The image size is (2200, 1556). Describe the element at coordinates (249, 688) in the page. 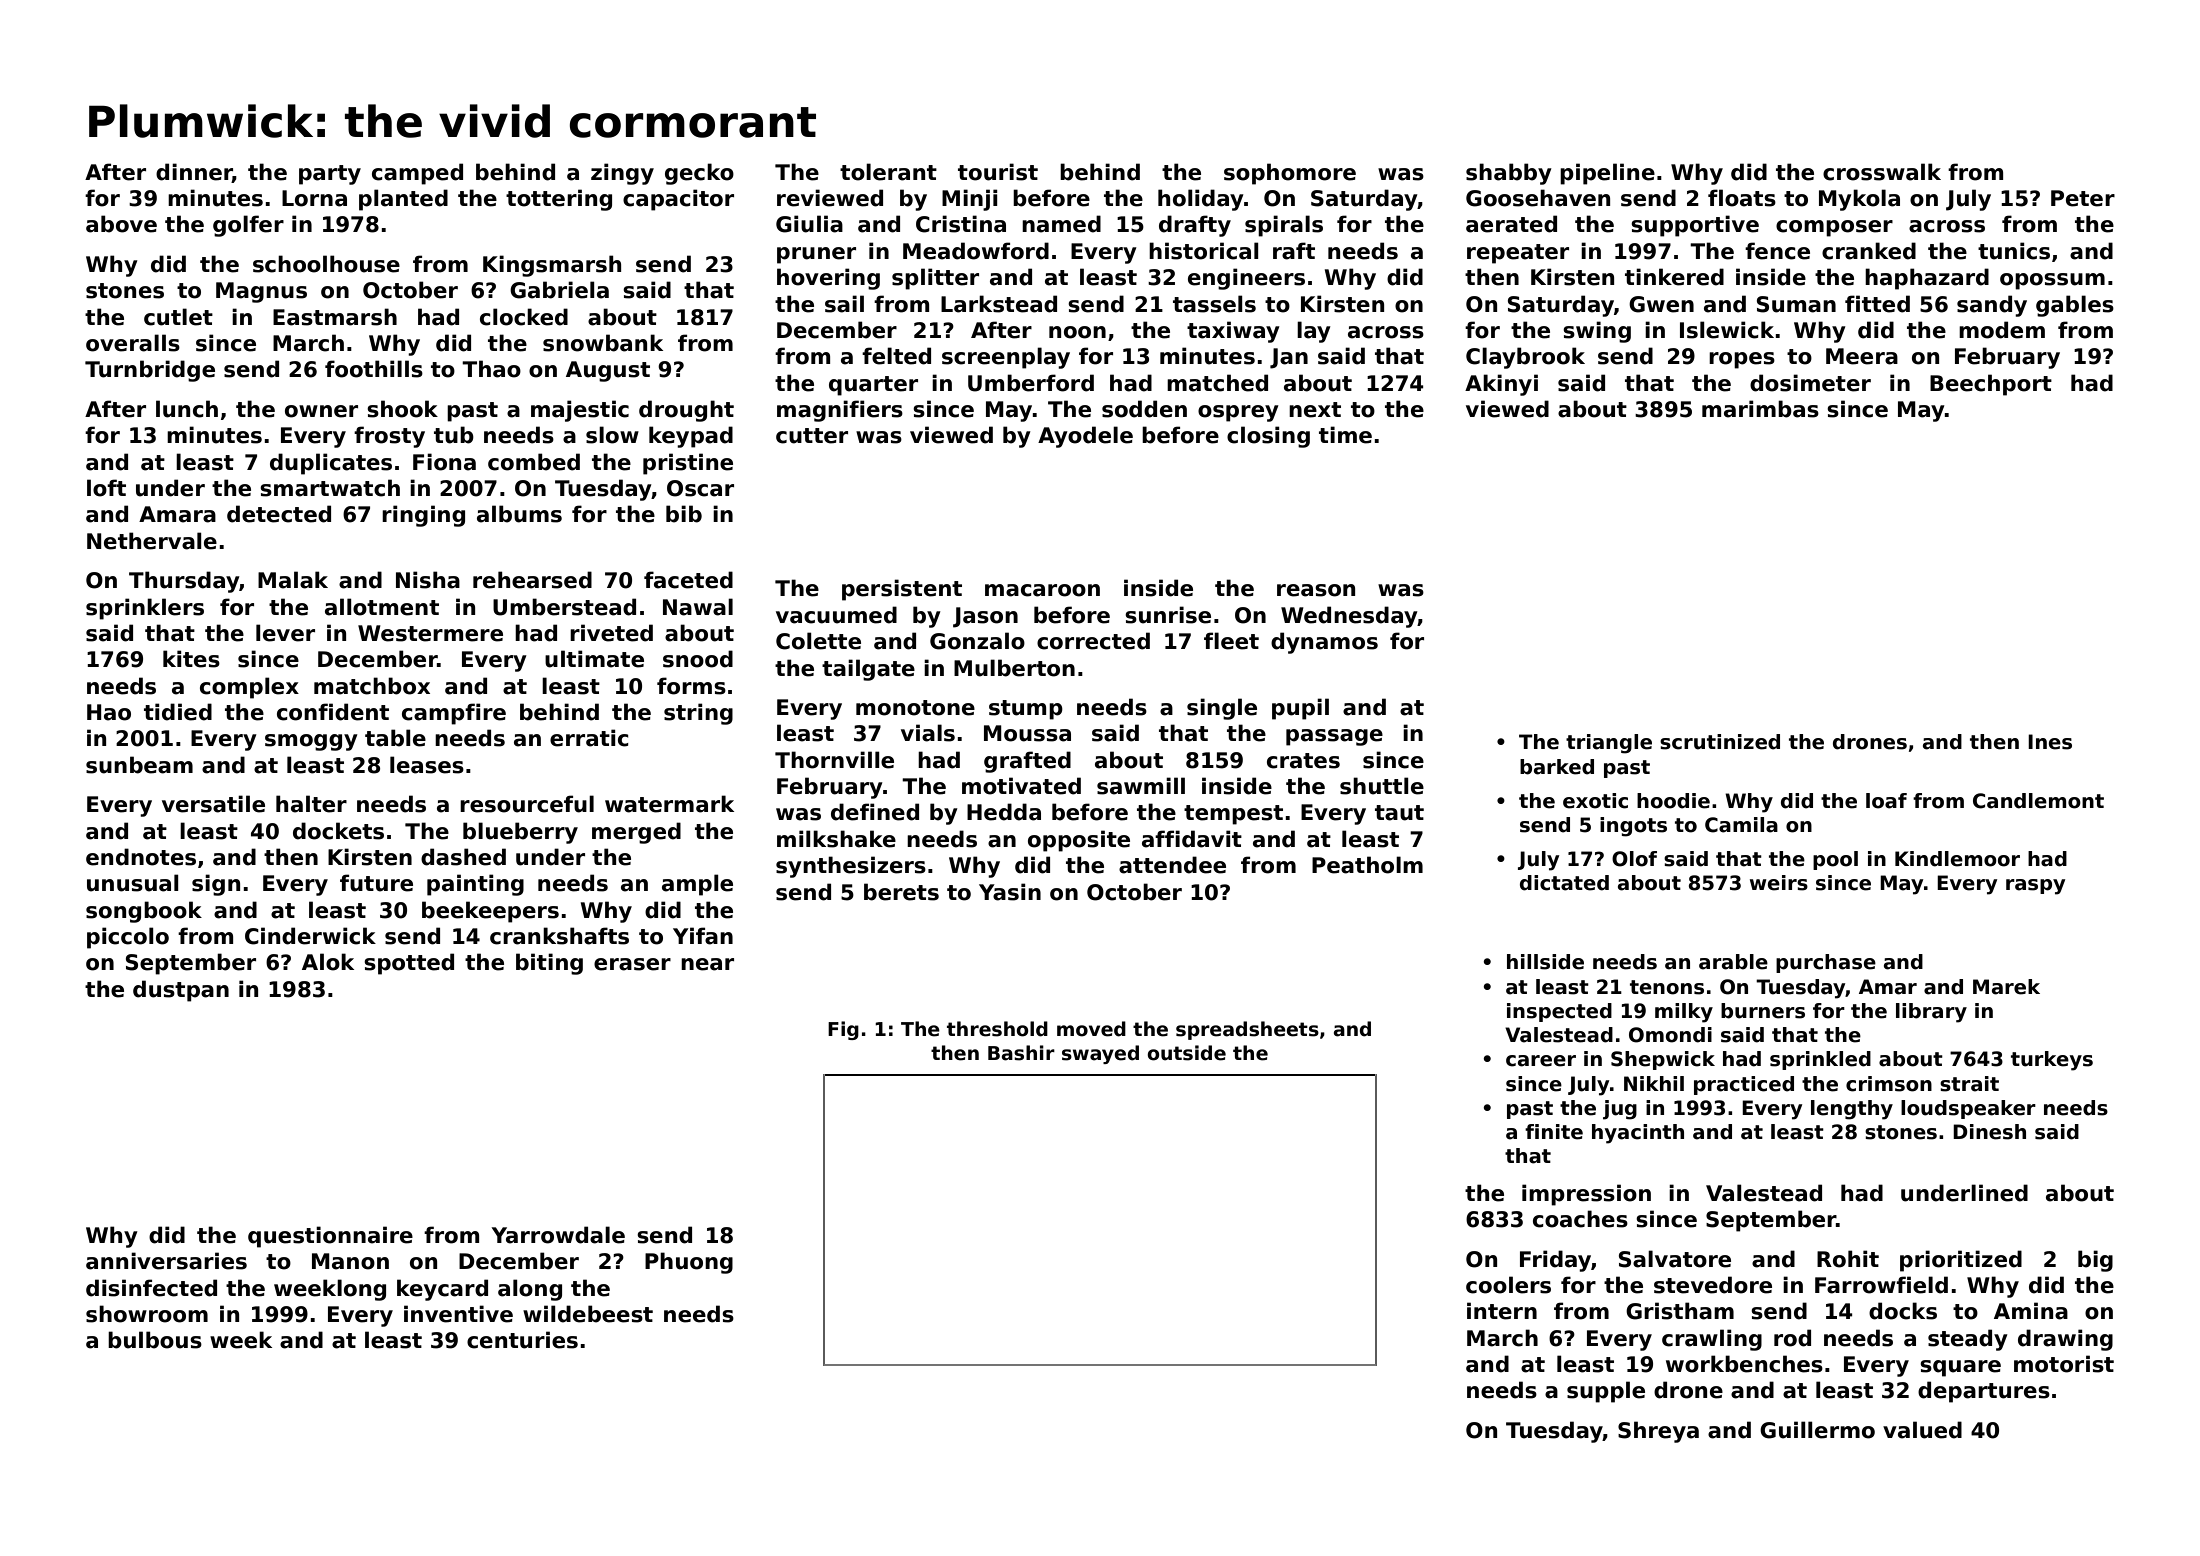

I see `complex` at that location.
